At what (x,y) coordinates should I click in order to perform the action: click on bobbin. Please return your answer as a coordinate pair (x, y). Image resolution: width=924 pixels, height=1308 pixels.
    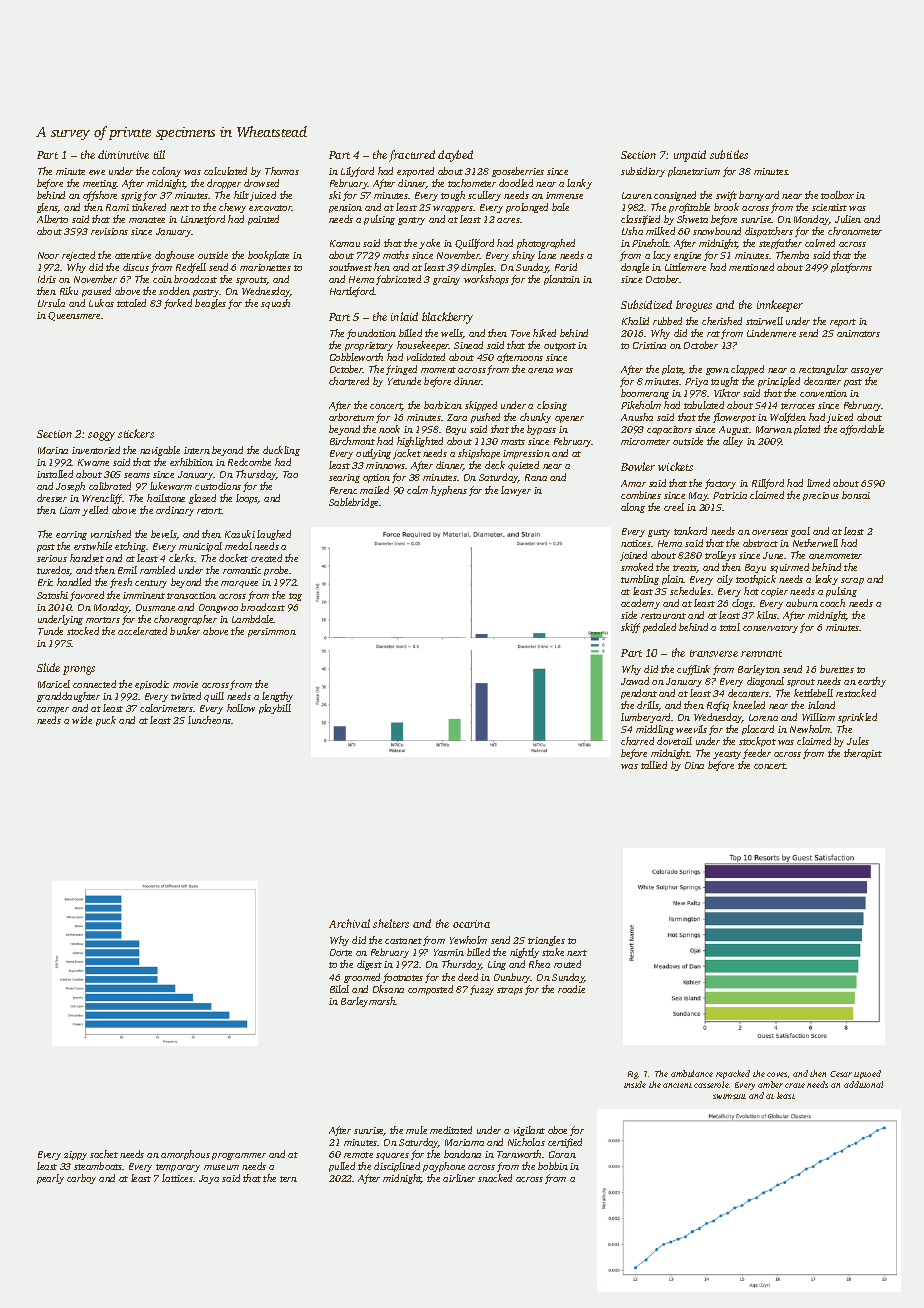
    Looking at the image, I should click on (553, 1166).
